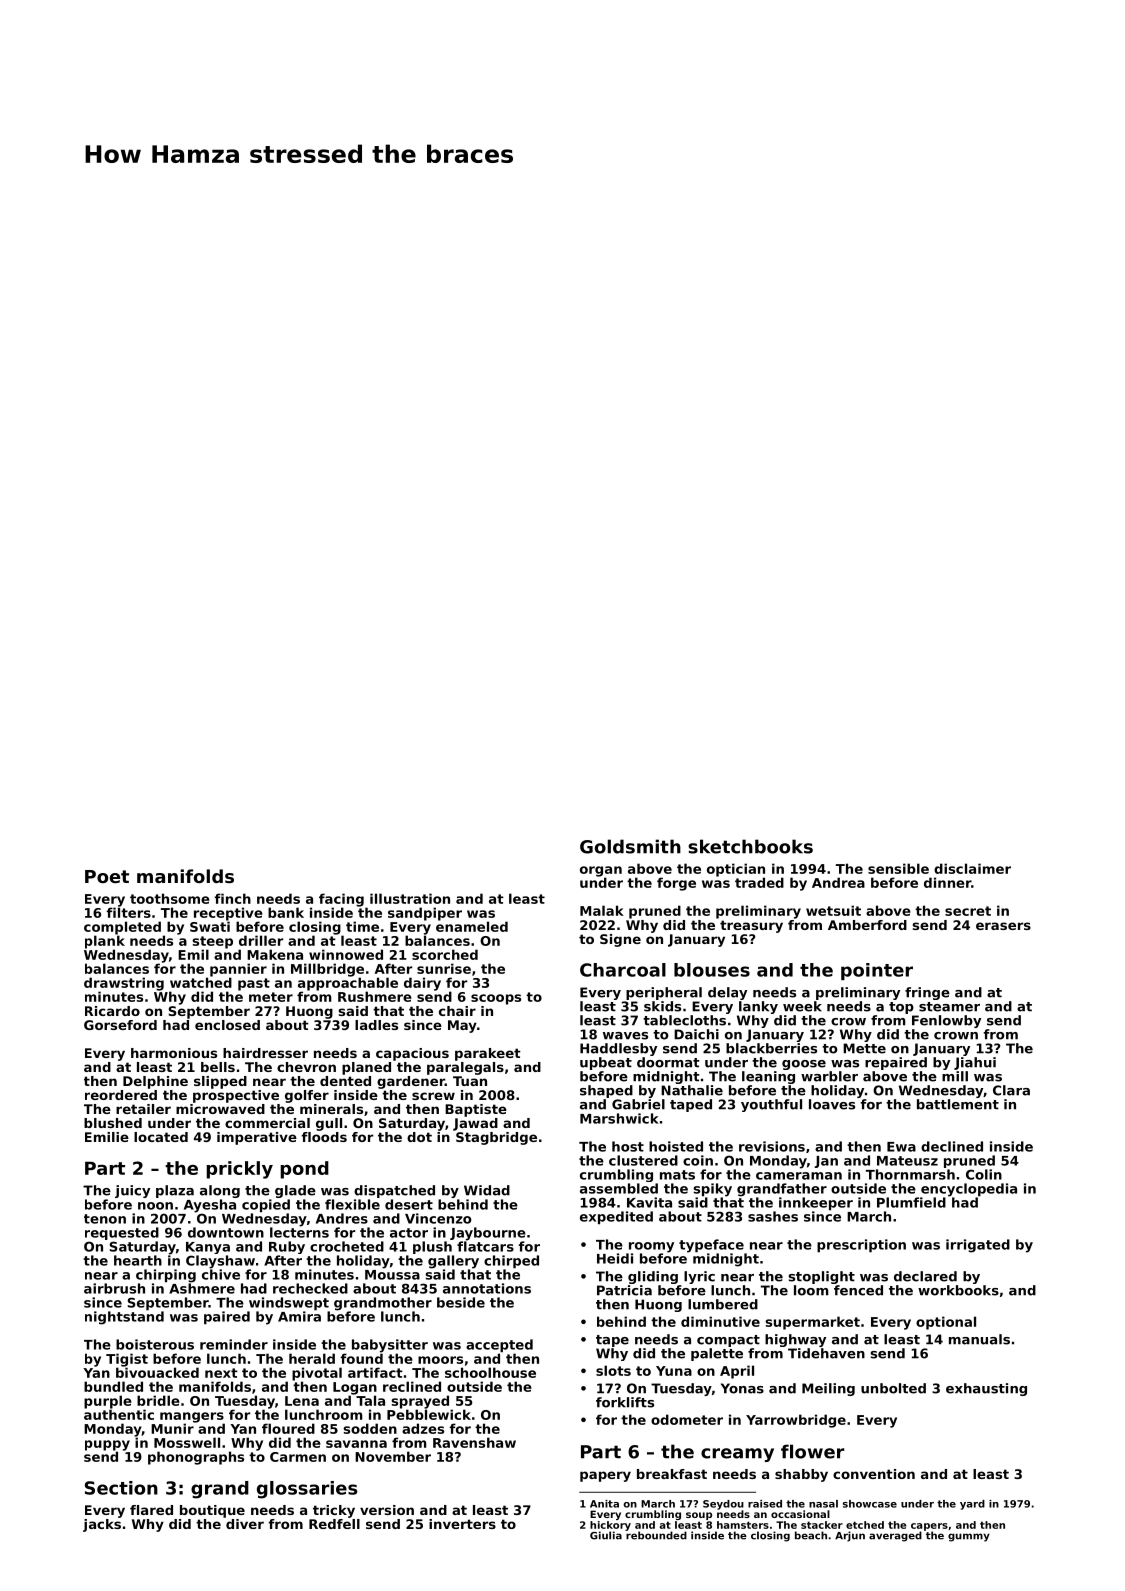 This screenshot has width=1125, height=1591. Describe the element at coordinates (606, 1091) in the screenshot. I see `shaped` at that location.
